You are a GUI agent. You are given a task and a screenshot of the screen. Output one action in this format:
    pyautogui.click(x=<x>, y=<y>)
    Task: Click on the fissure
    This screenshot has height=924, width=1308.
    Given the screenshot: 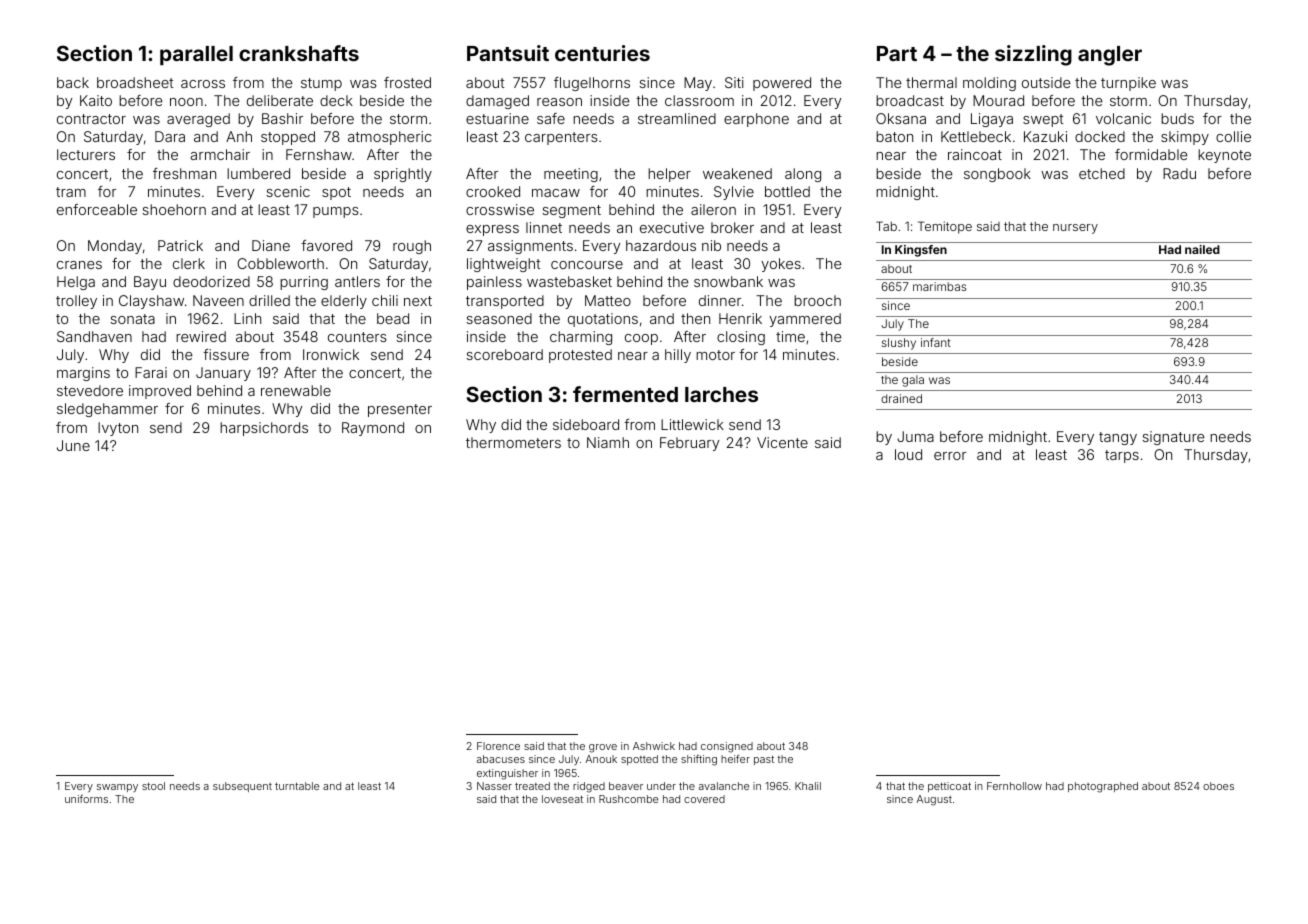 What is the action you would take?
    pyautogui.click(x=226, y=354)
